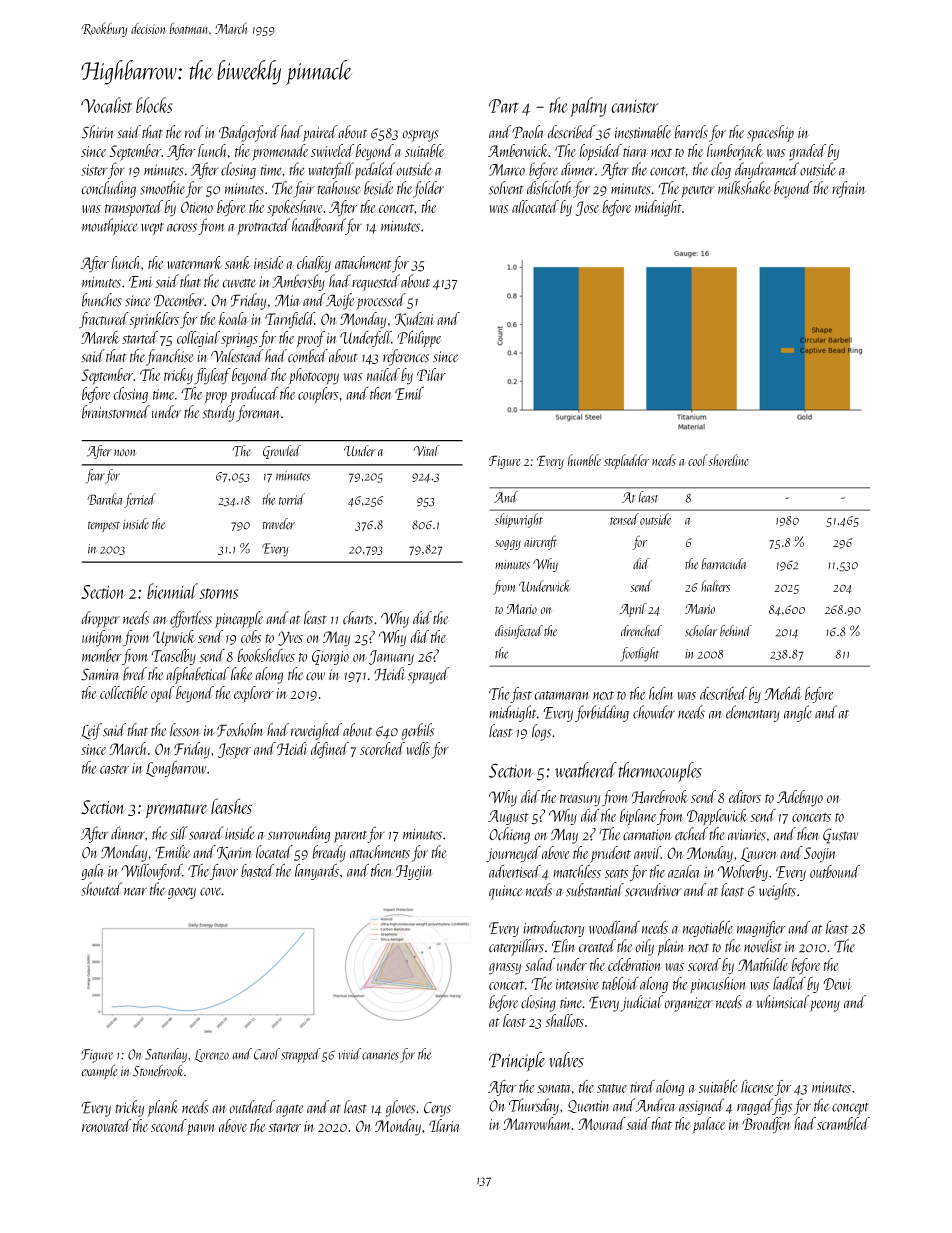 The image size is (952, 1233). What do you see at coordinates (240, 730) in the screenshot?
I see `Foxholm` at bounding box center [240, 730].
